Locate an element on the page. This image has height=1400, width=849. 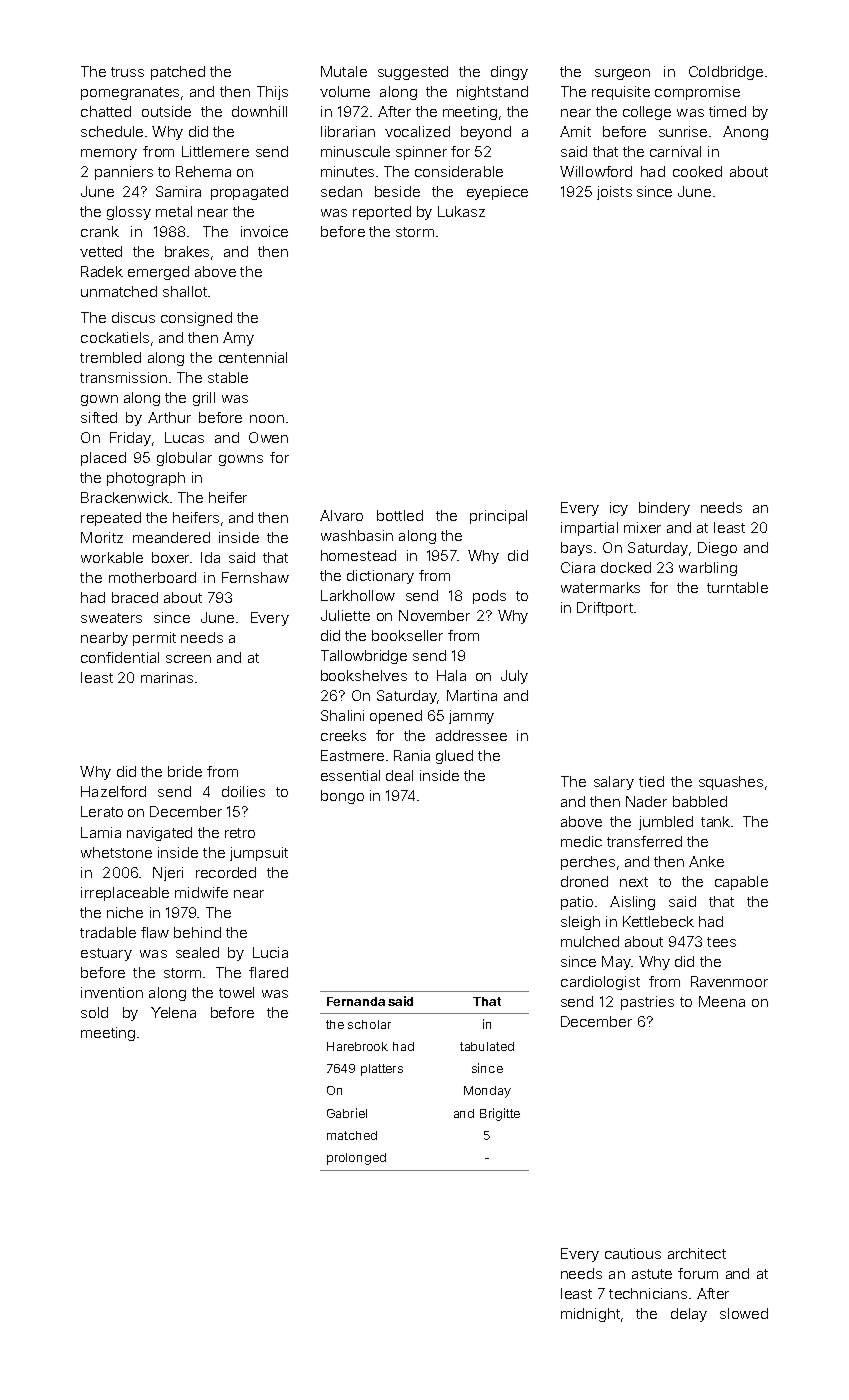
beyond is located at coordinates (486, 133).
